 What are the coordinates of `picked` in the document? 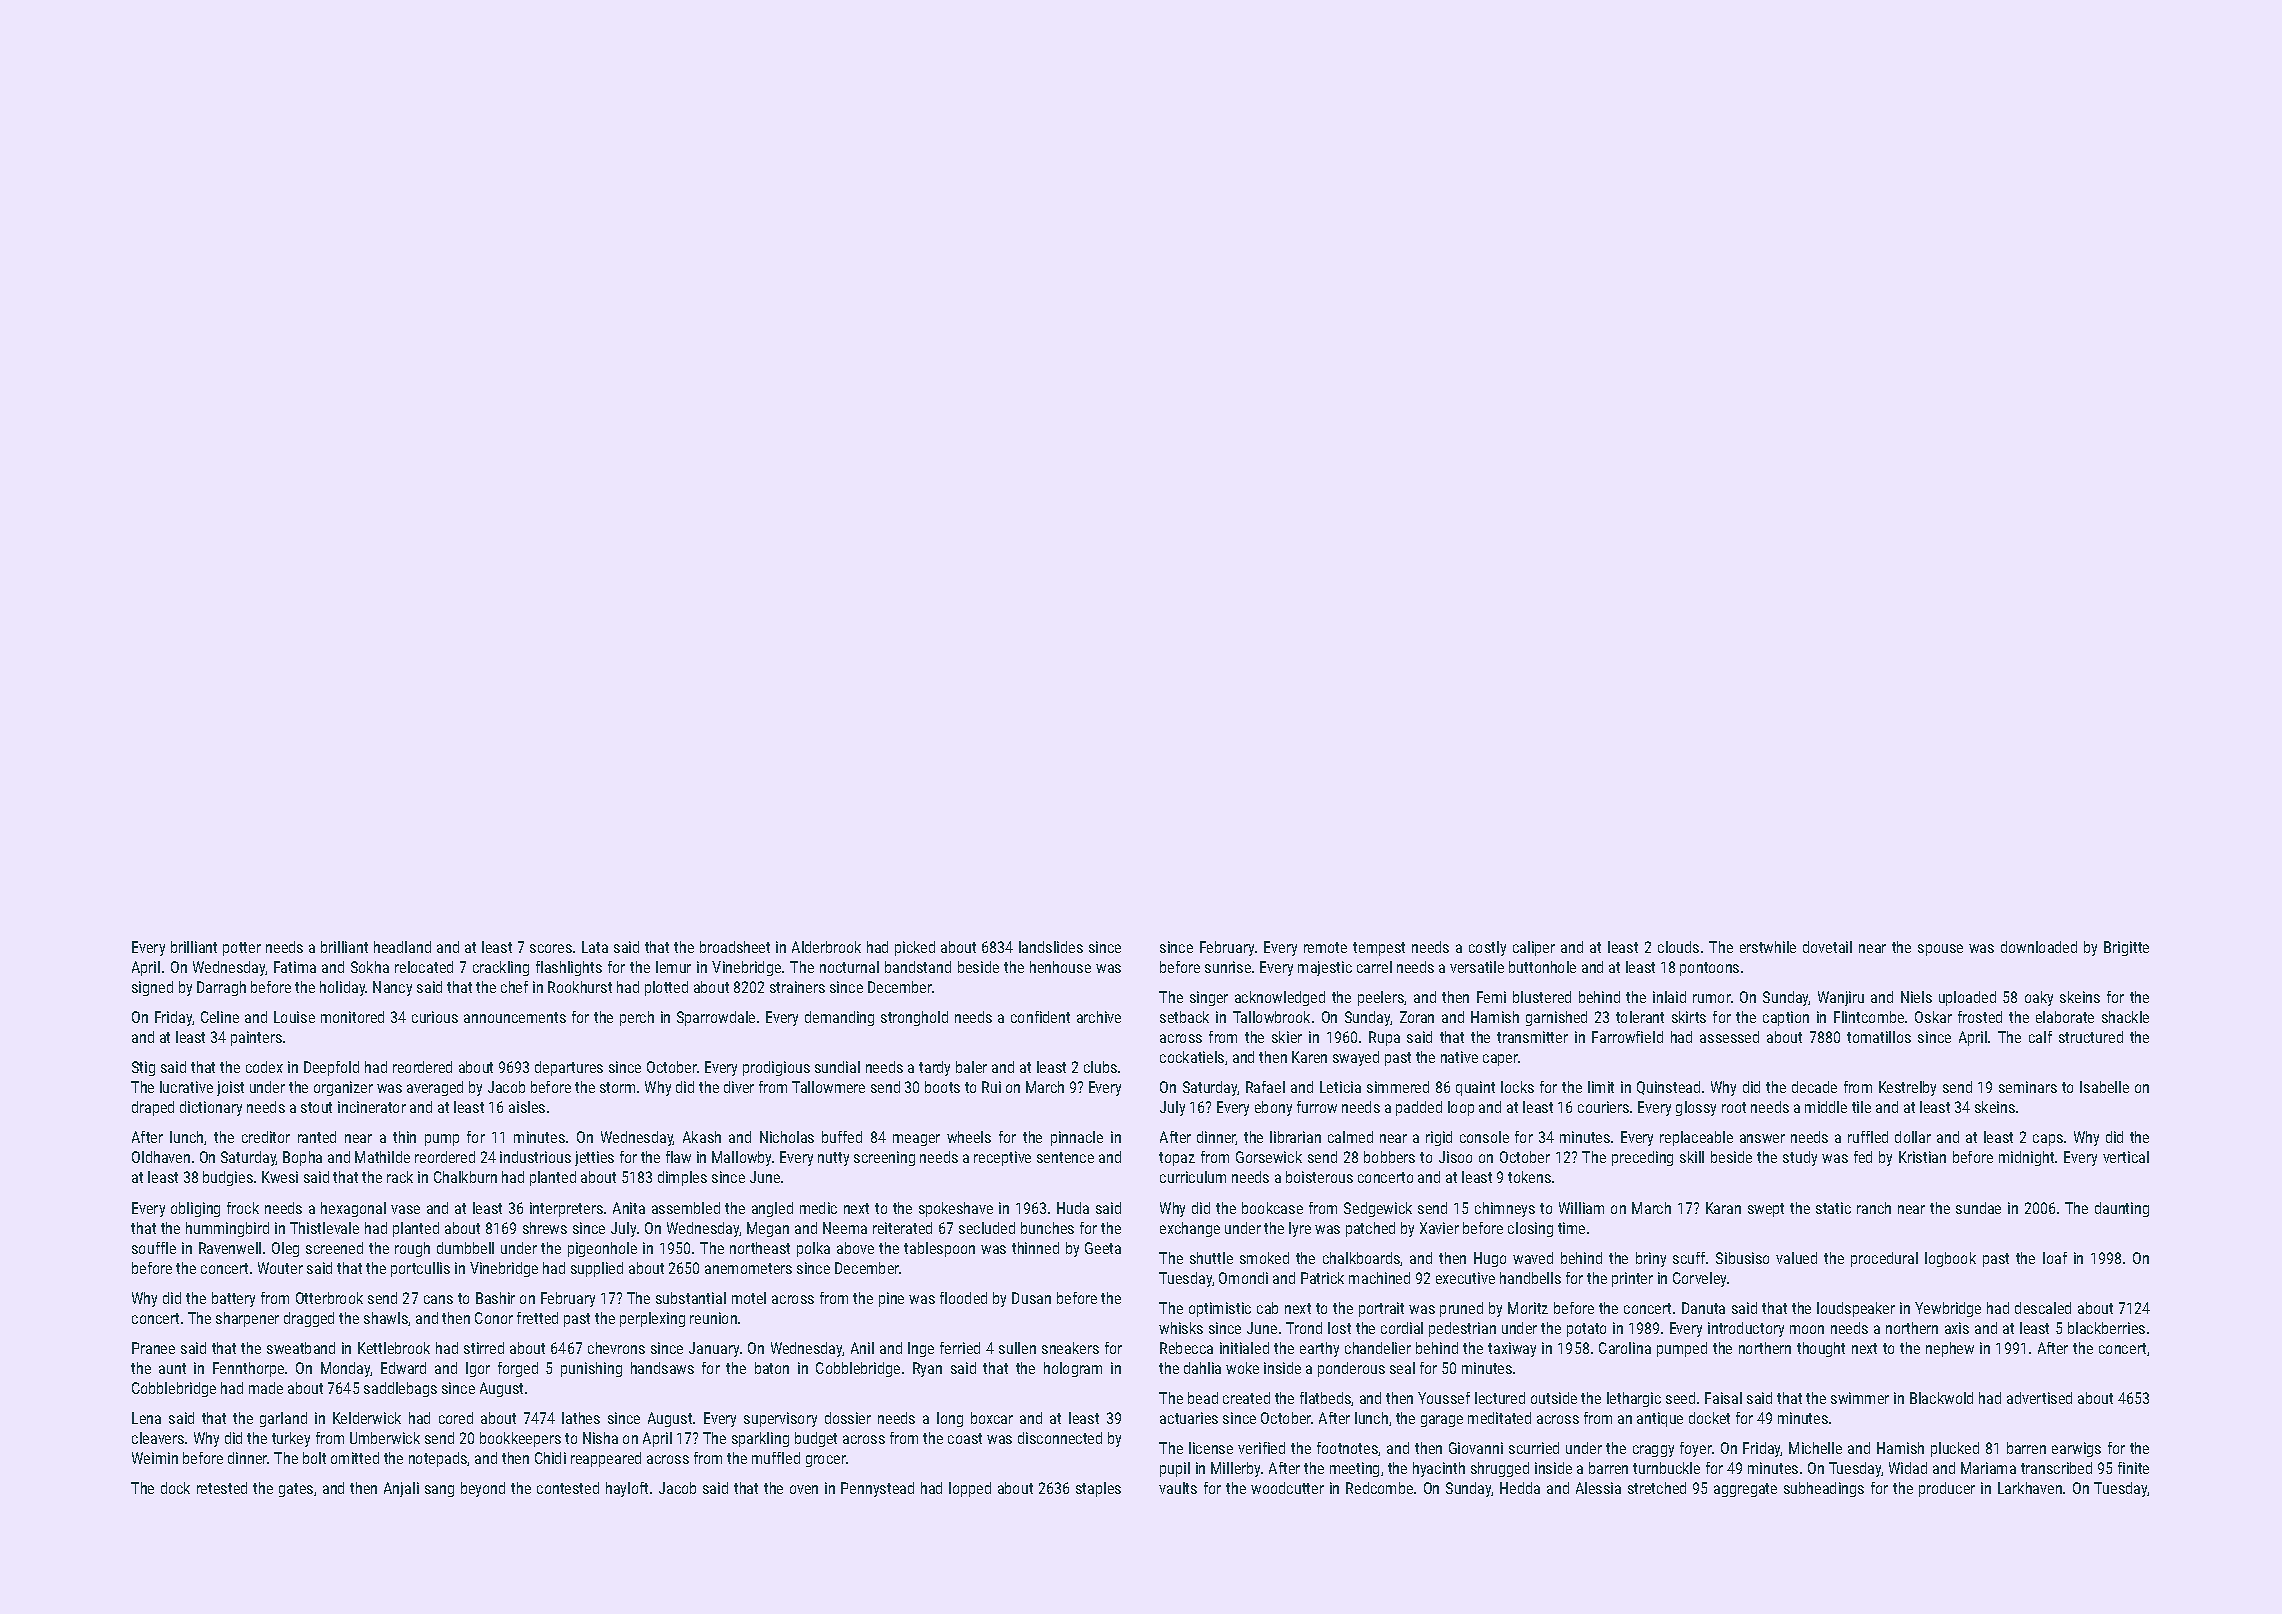 It's located at (915, 948).
